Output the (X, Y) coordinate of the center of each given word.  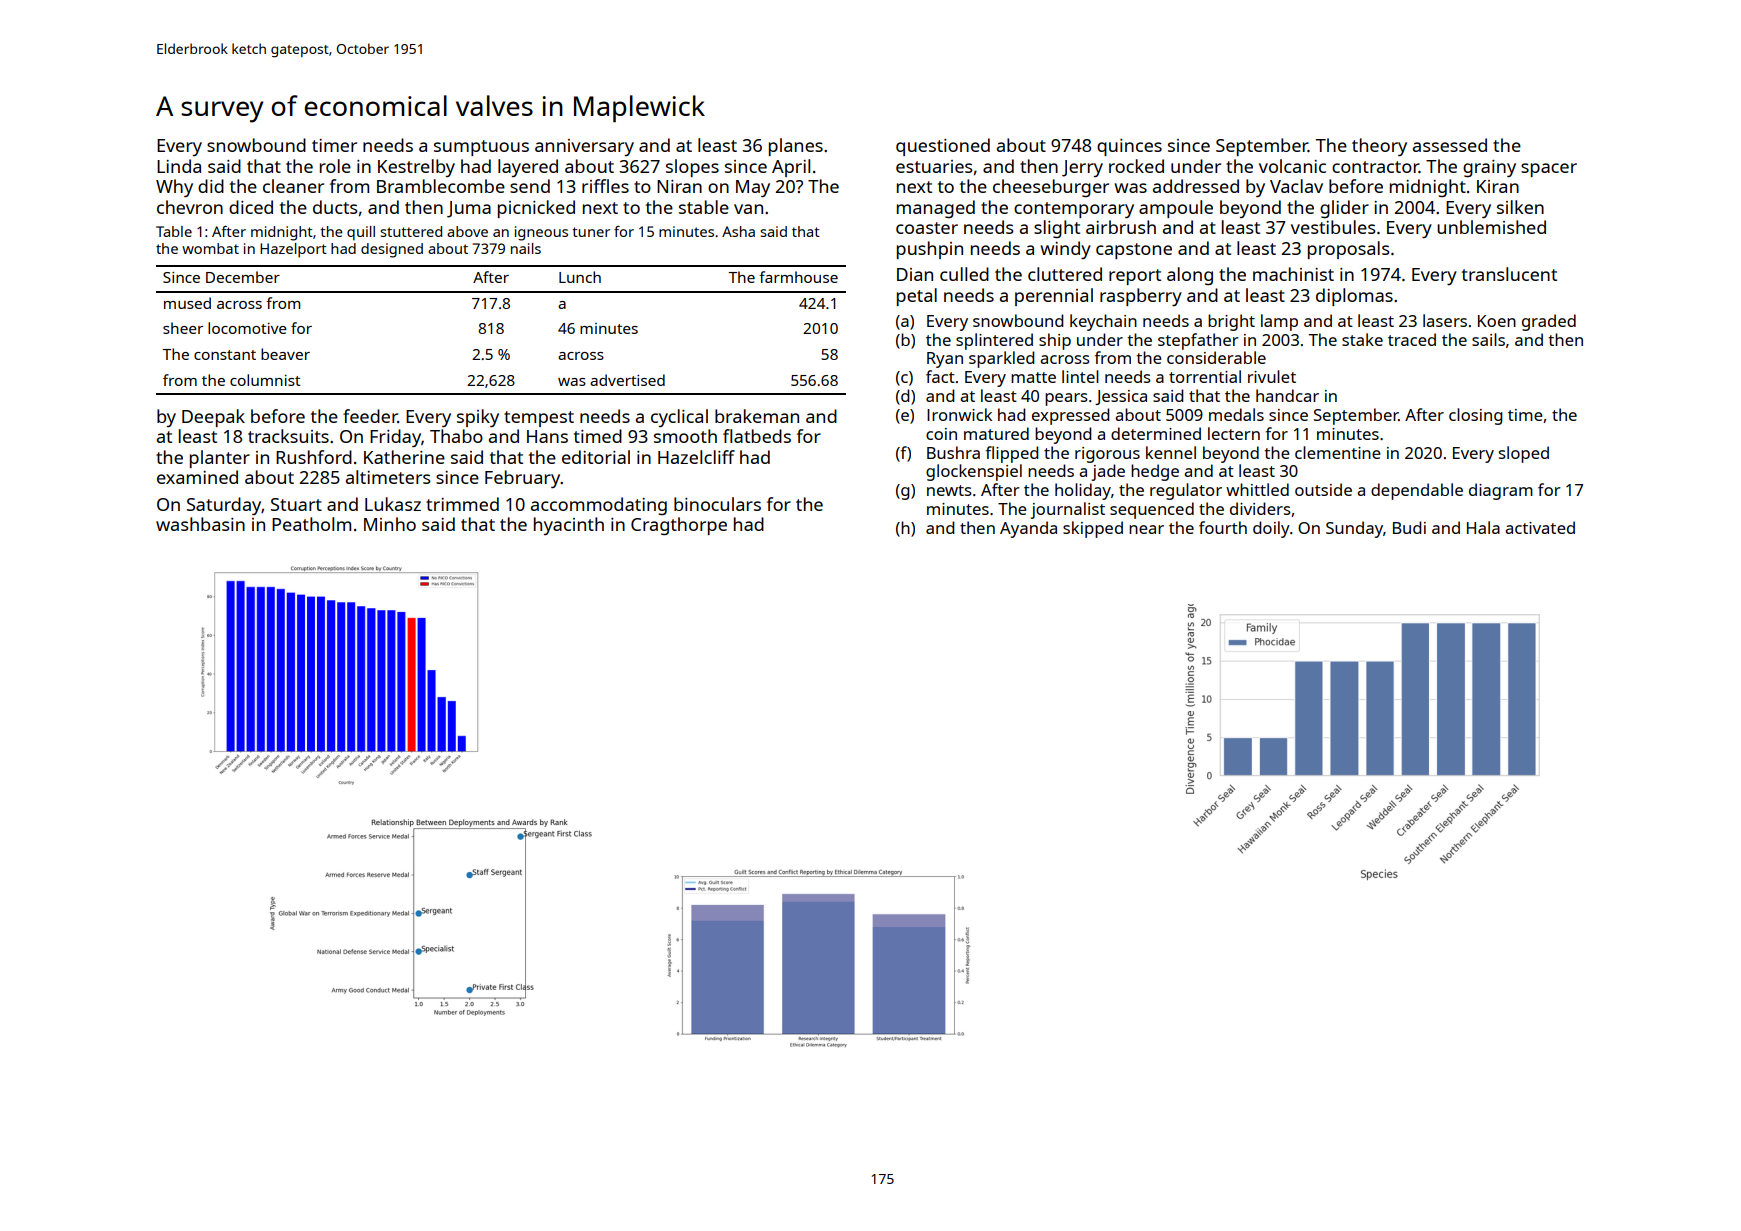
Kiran (1498, 186)
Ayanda (1028, 529)
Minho (390, 524)
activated (1540, 527)
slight (1057, 229)
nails (526, 248)
